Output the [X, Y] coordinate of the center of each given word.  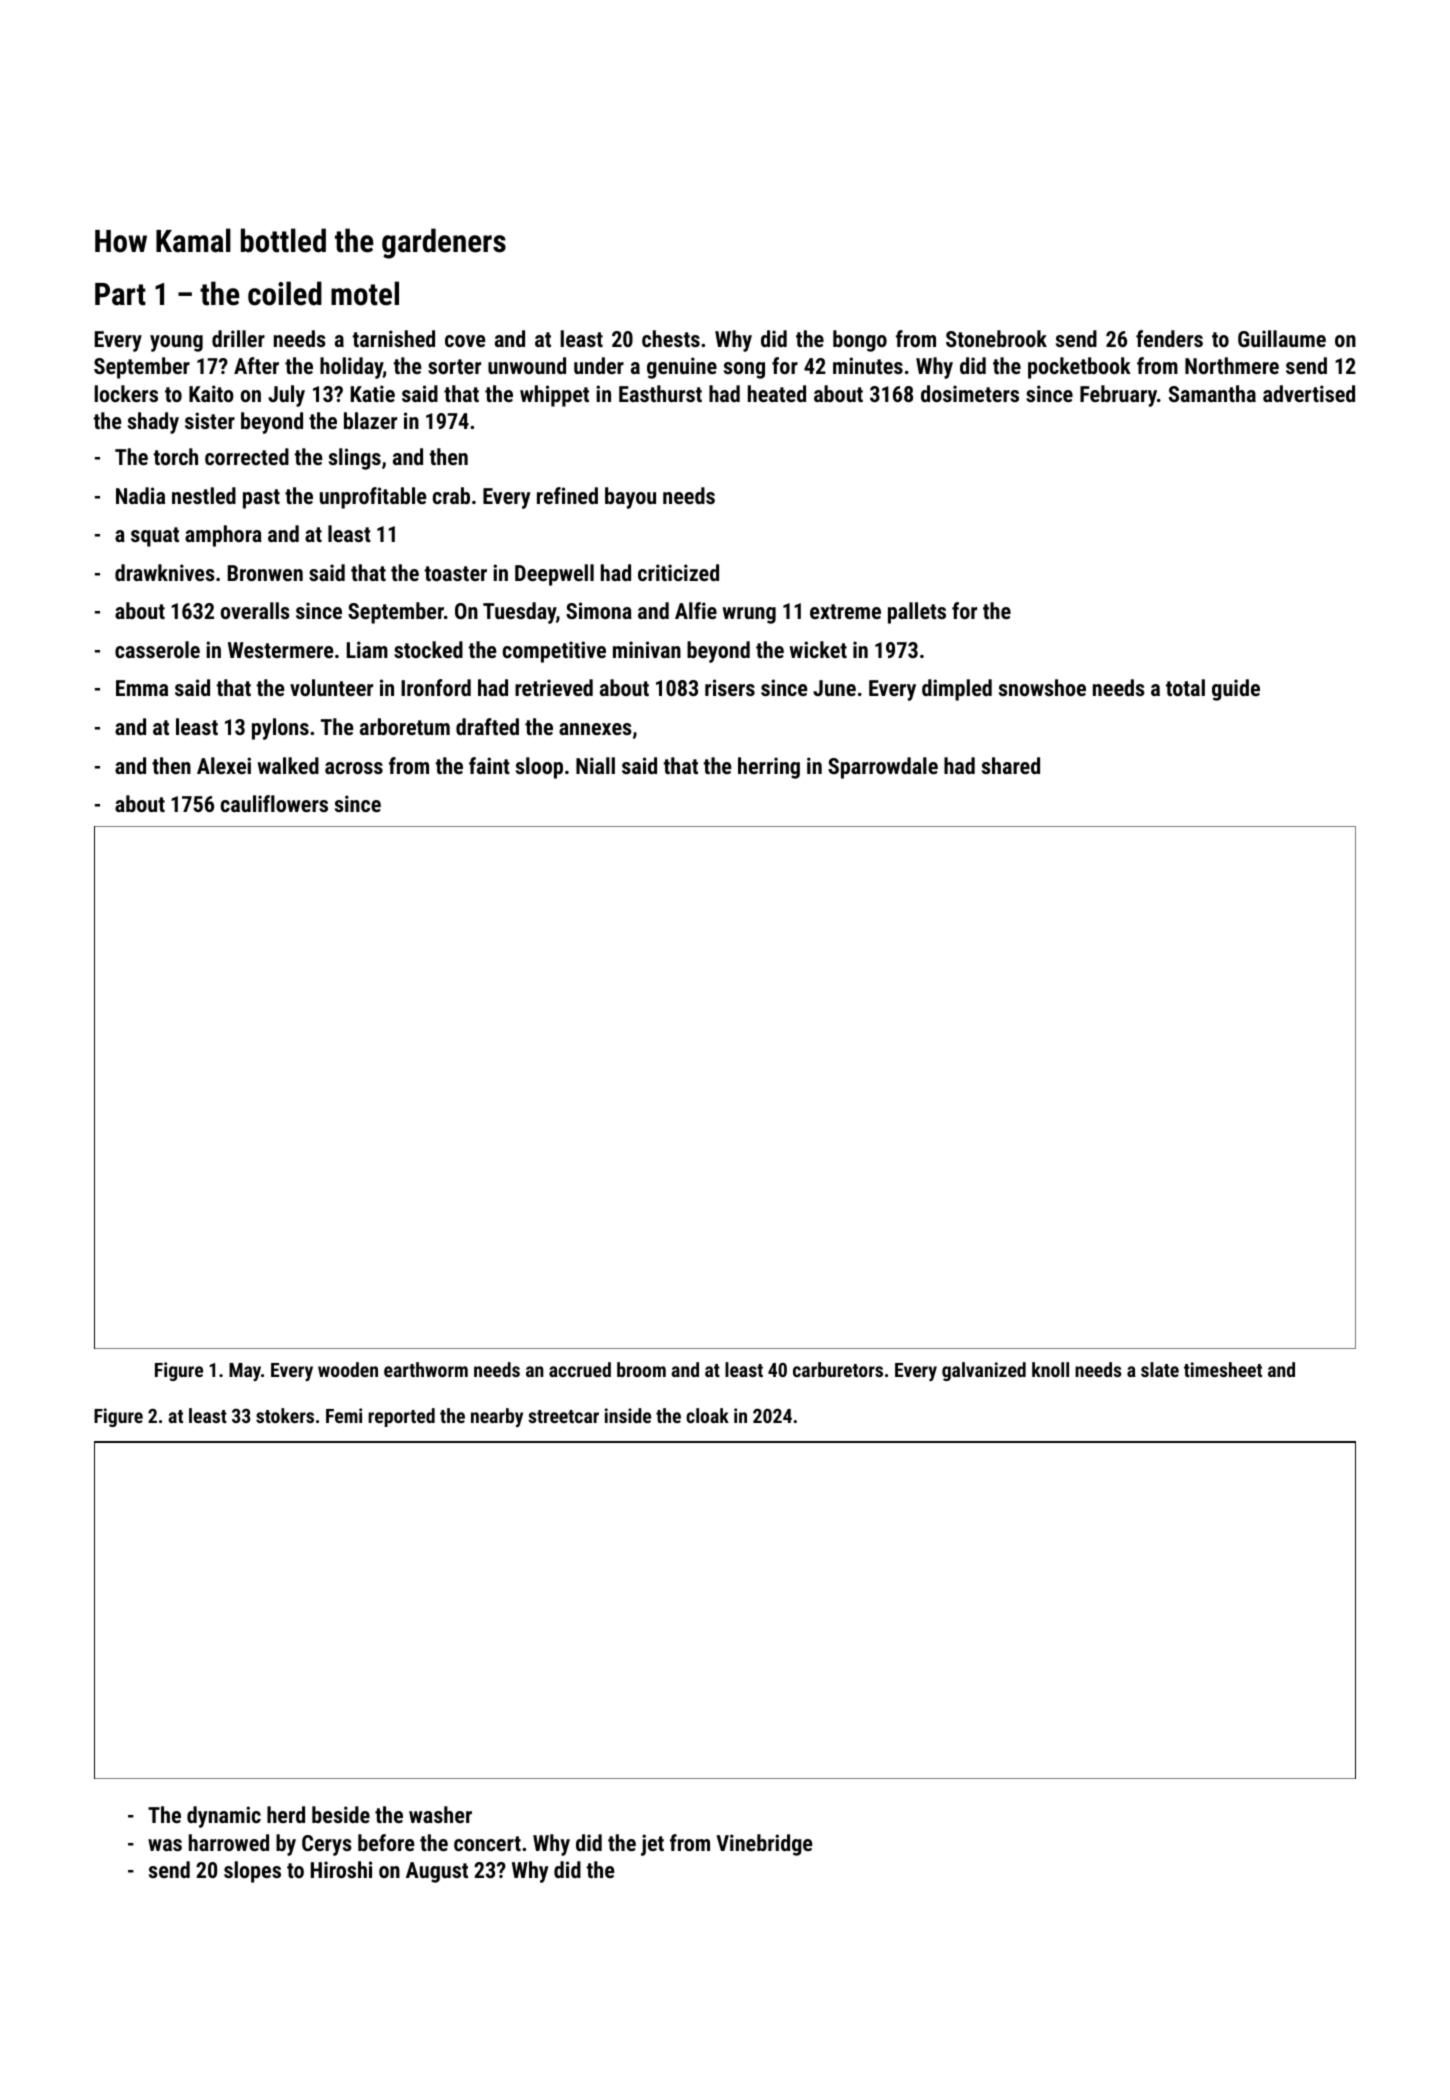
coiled [285, 293]
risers [730, 687]
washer [440, 1814]
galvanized [984, 1371]
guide [1236, 690]
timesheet [1223, 1369]
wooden [348, 1369]
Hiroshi [341, 1869]
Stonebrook [996, 338]
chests [671, 338]
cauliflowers [274, 803]
